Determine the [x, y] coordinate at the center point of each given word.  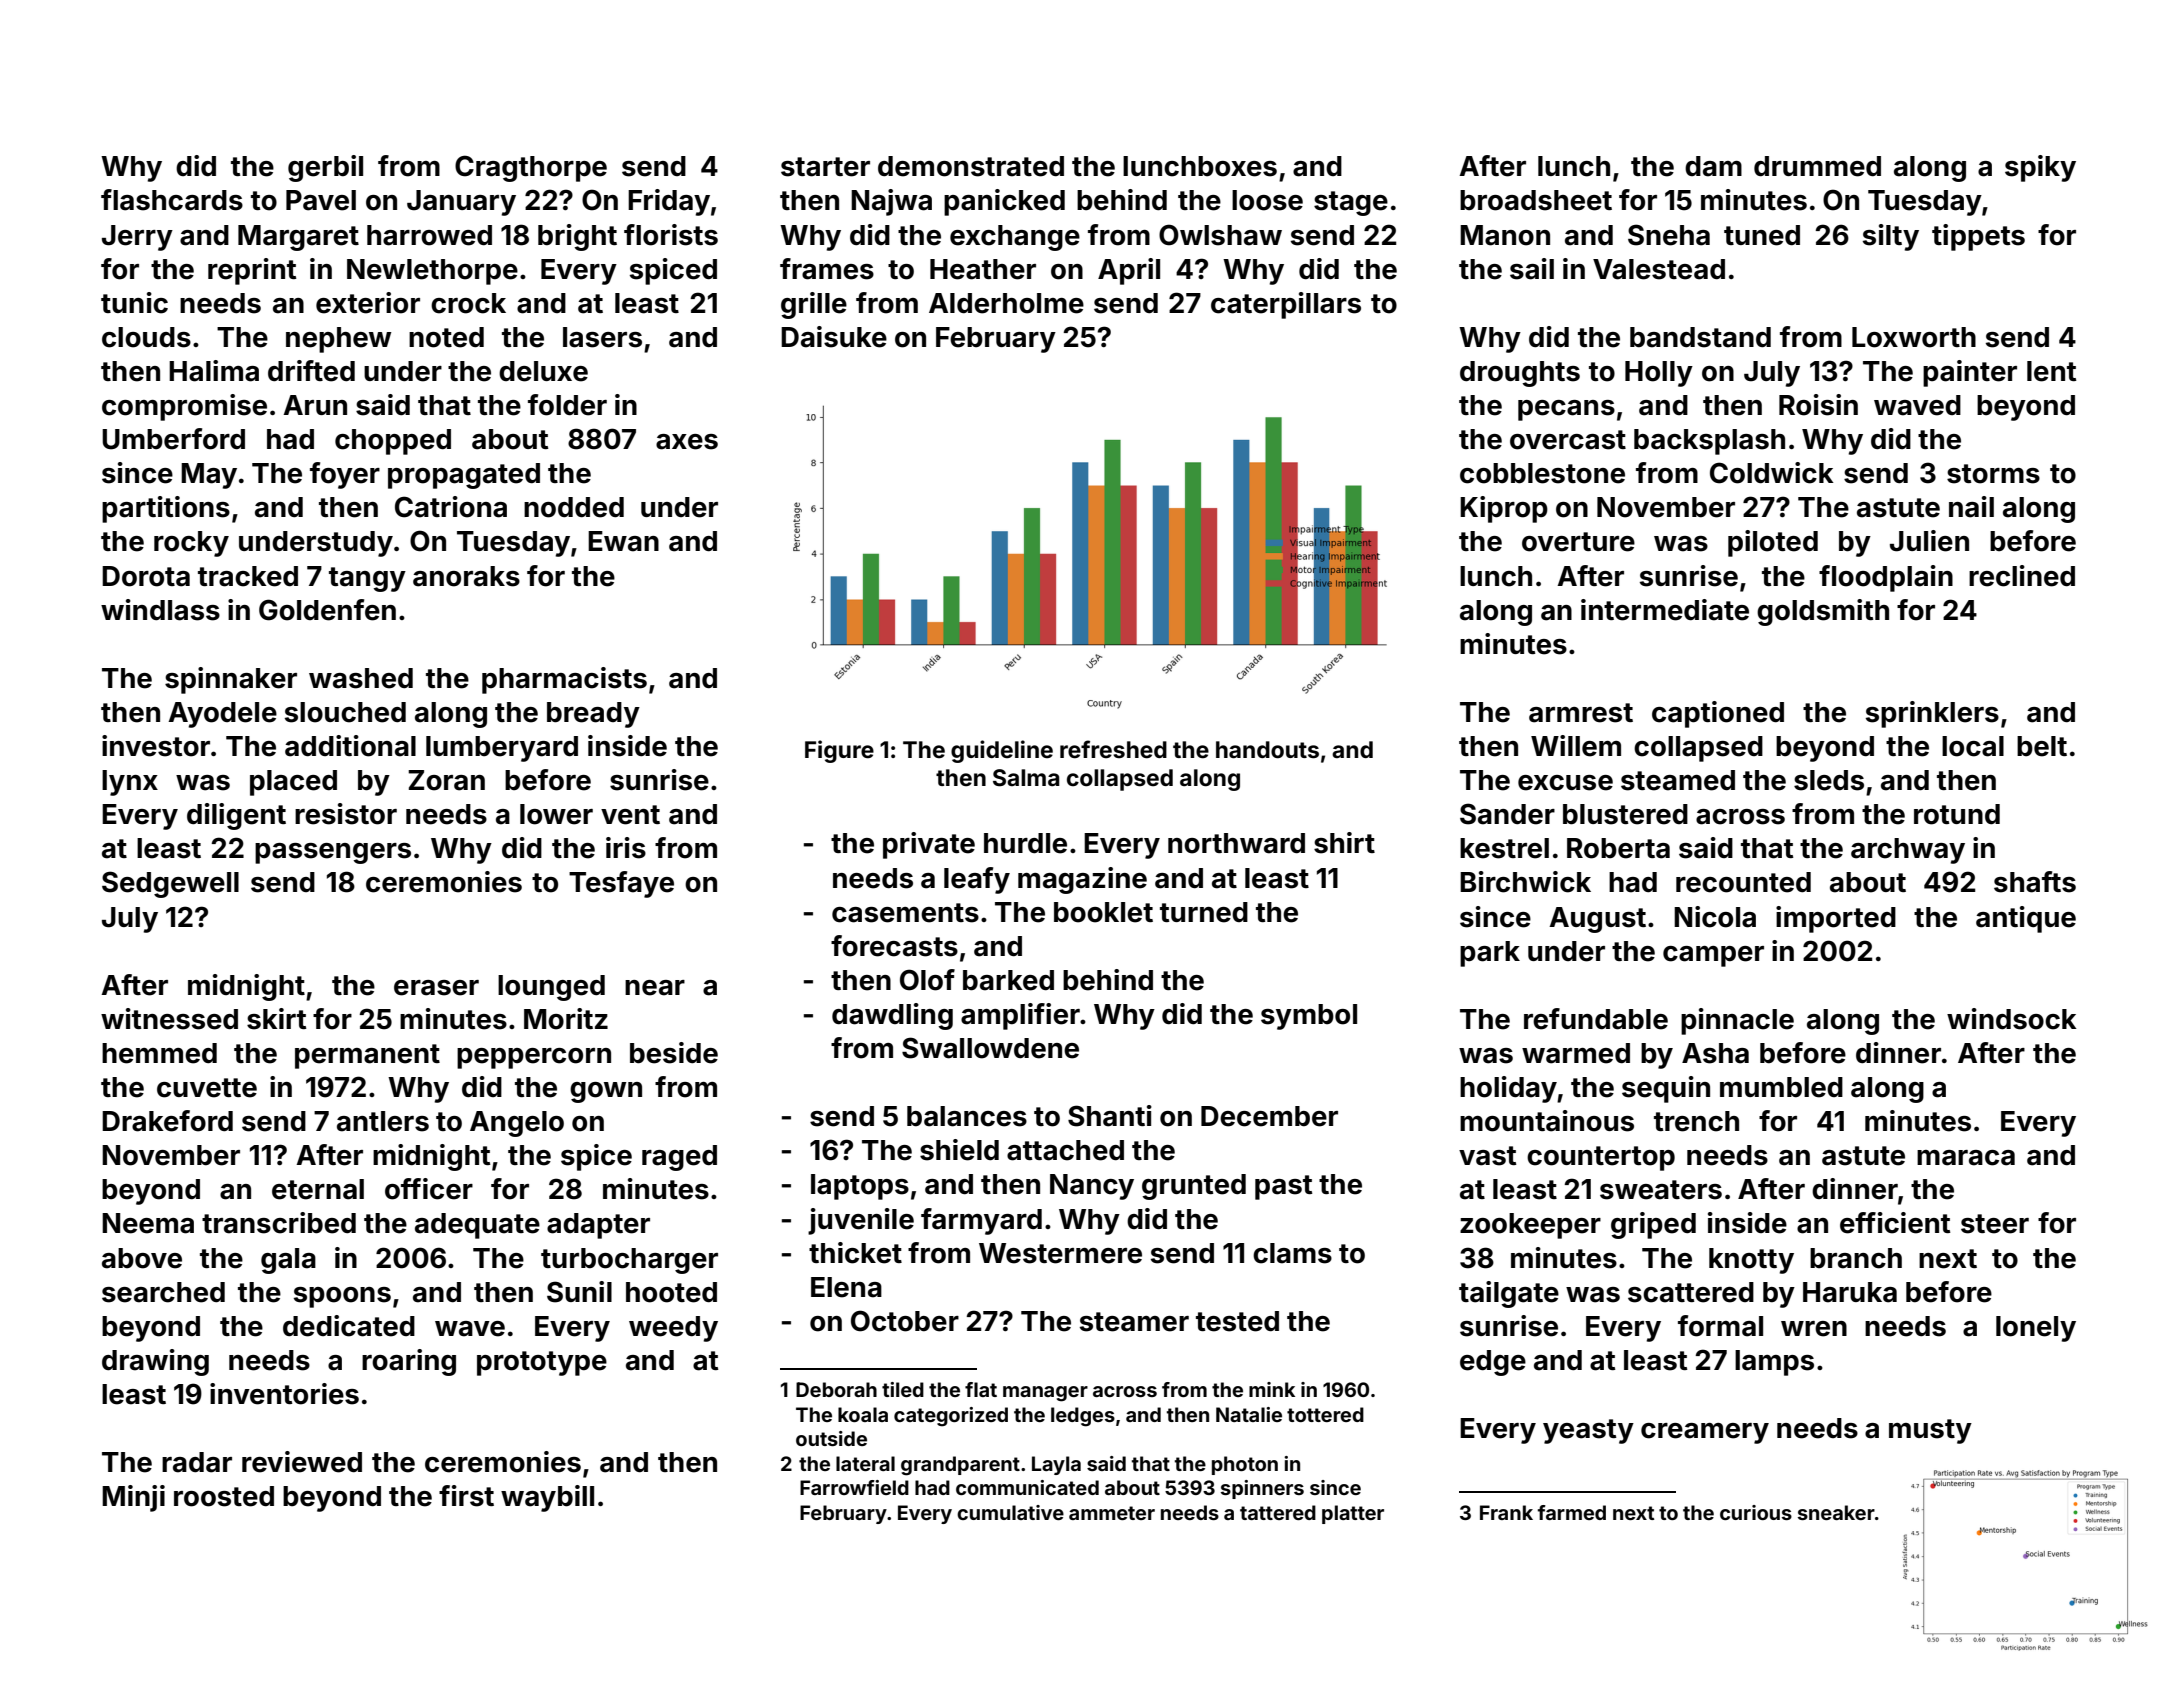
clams [1292, 1253]
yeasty [1588, 1431]
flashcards [172, 200]
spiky [2040, 168]
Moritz [566, 1019]
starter [825, 167]
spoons [342, 1297]
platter [1353, 1514]
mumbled [1781, 1087]
